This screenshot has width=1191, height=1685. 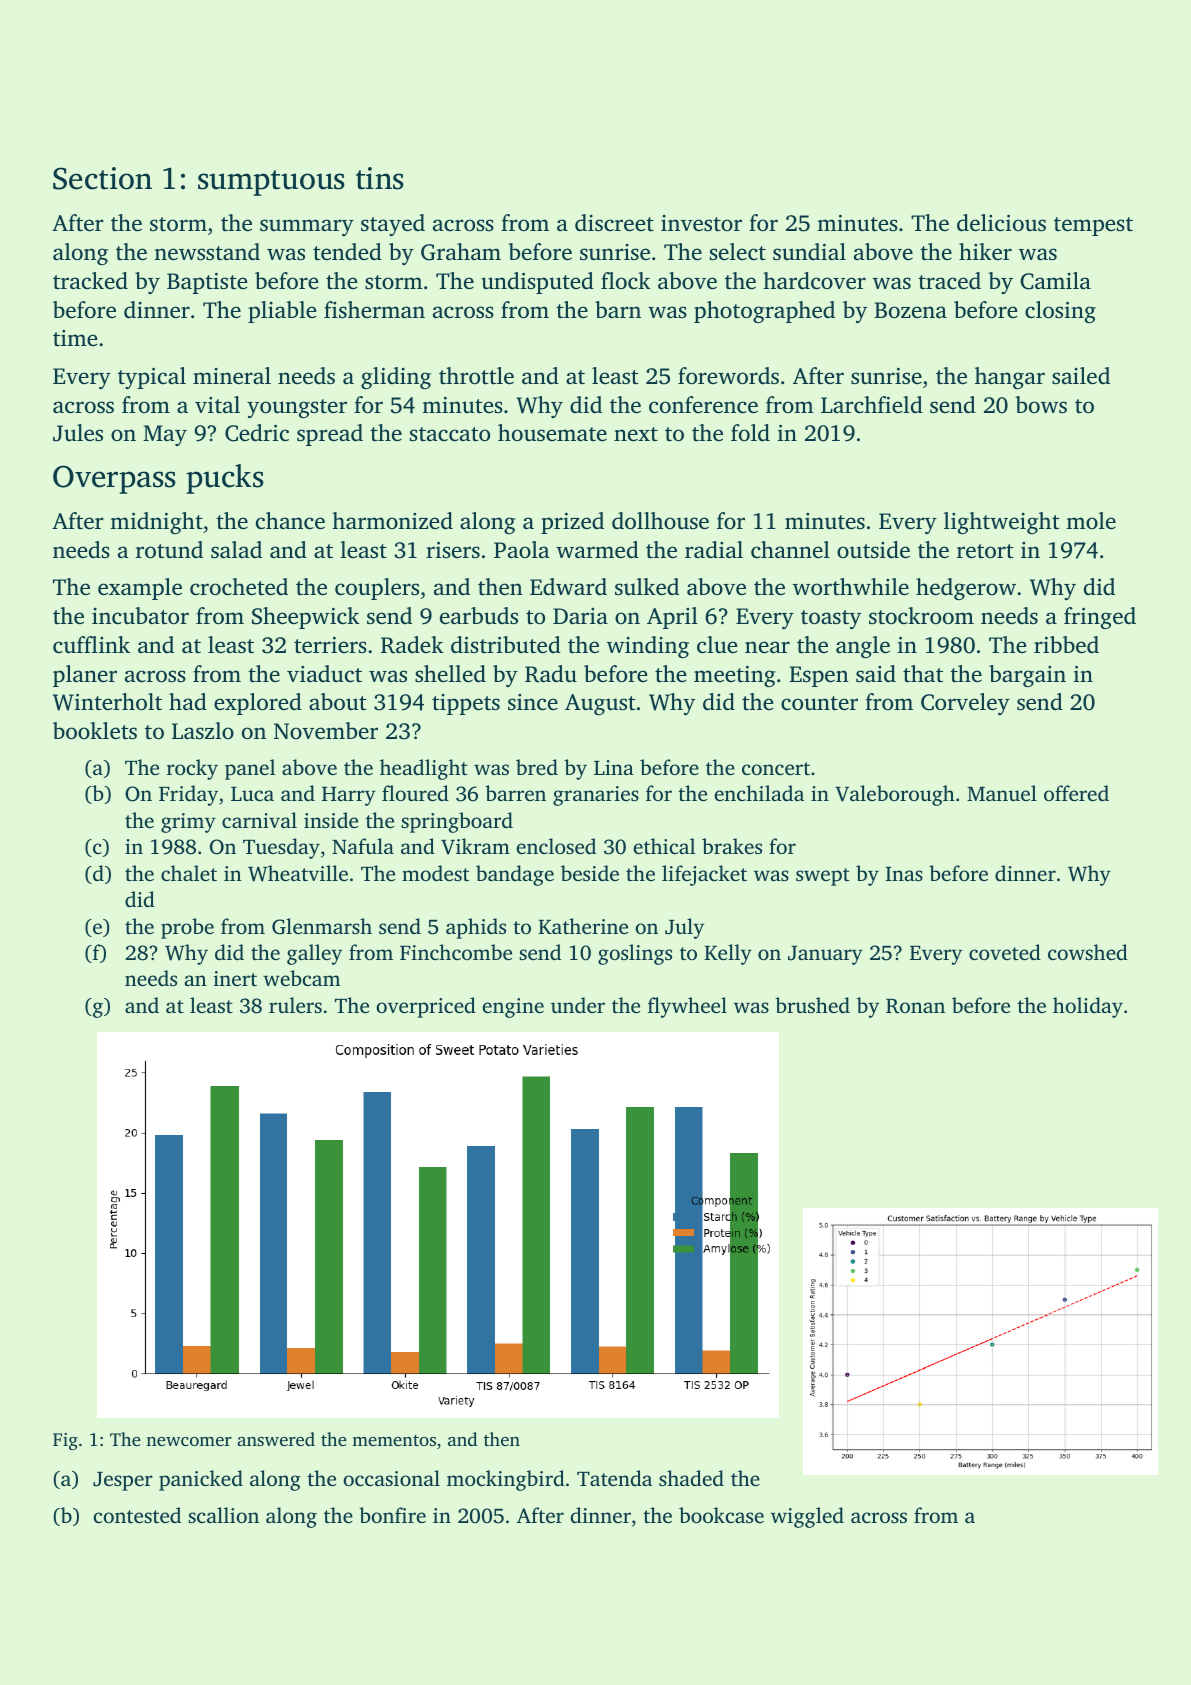 What do you see at coordinates (949, 281) in the screenshot?
I see `traced` at bounding box center [949, 281].
